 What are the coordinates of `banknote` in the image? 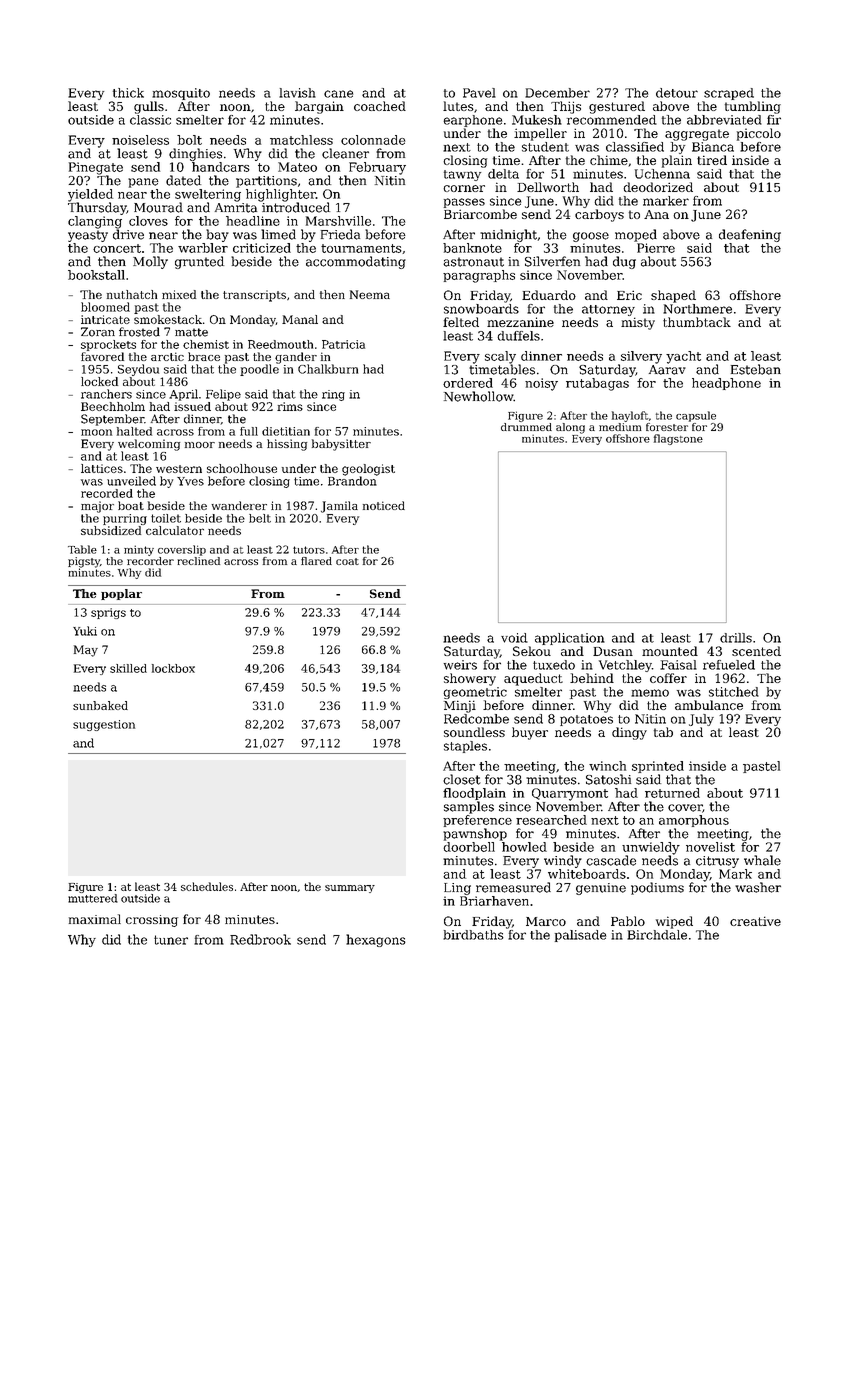 It's located at (472, 248).
